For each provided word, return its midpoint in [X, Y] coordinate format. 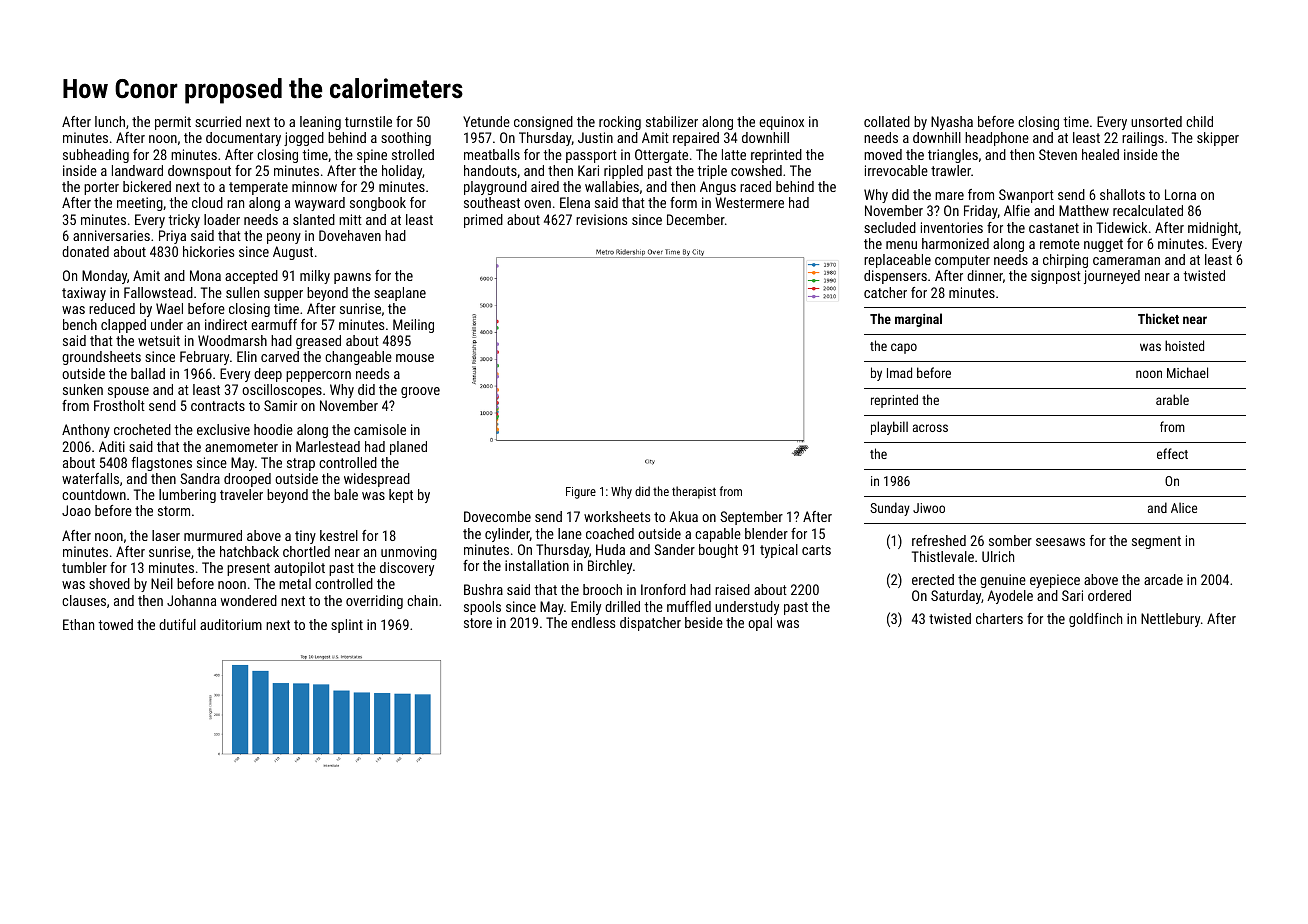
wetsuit [159, 340]
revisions [601, 219]
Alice [1184, 507]
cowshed [756, 170]
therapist [694, 492]
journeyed [1112, 277]
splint [347, 626]
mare [949, 196]
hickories [208, 251]
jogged [304, 139]
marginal [918, 320]
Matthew [1084, 210]
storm [174, 511]
